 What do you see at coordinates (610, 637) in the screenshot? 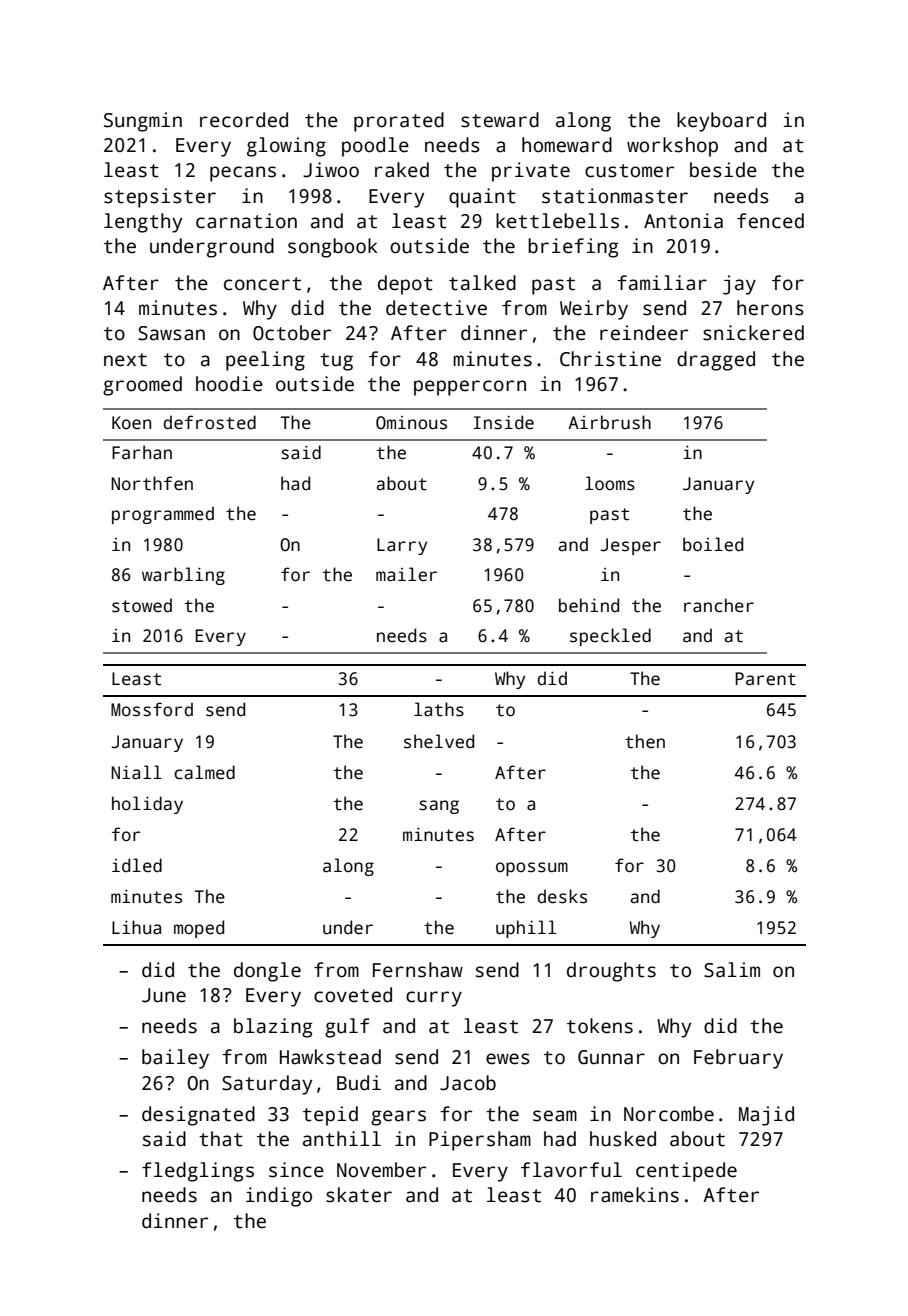
I see `speckled` at bounding box center [610, 637].
